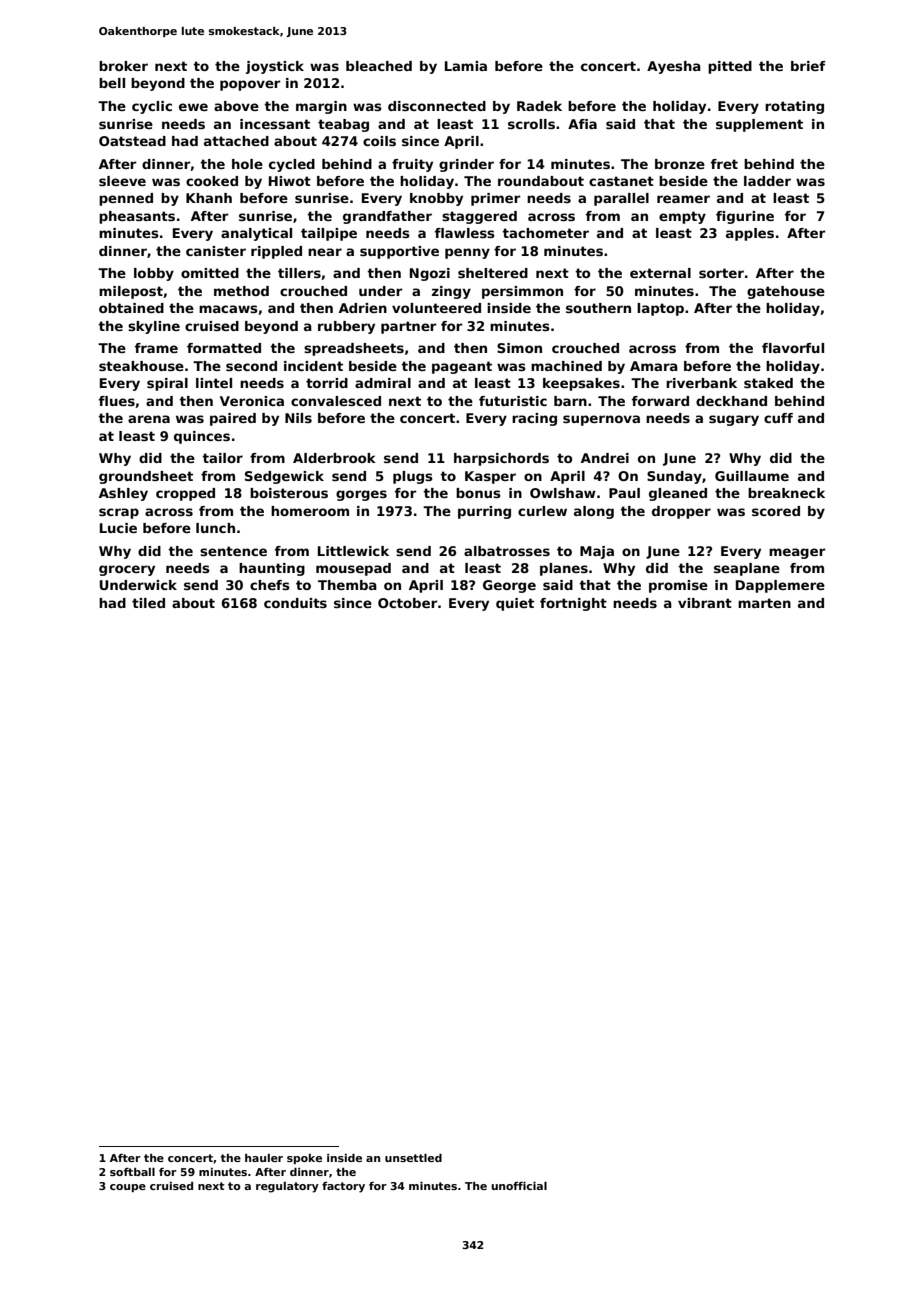 The image size is (924, 1308). Describe the element at coordinates (413, 1158) in the screenshot. I see `unsettled` at that location.
